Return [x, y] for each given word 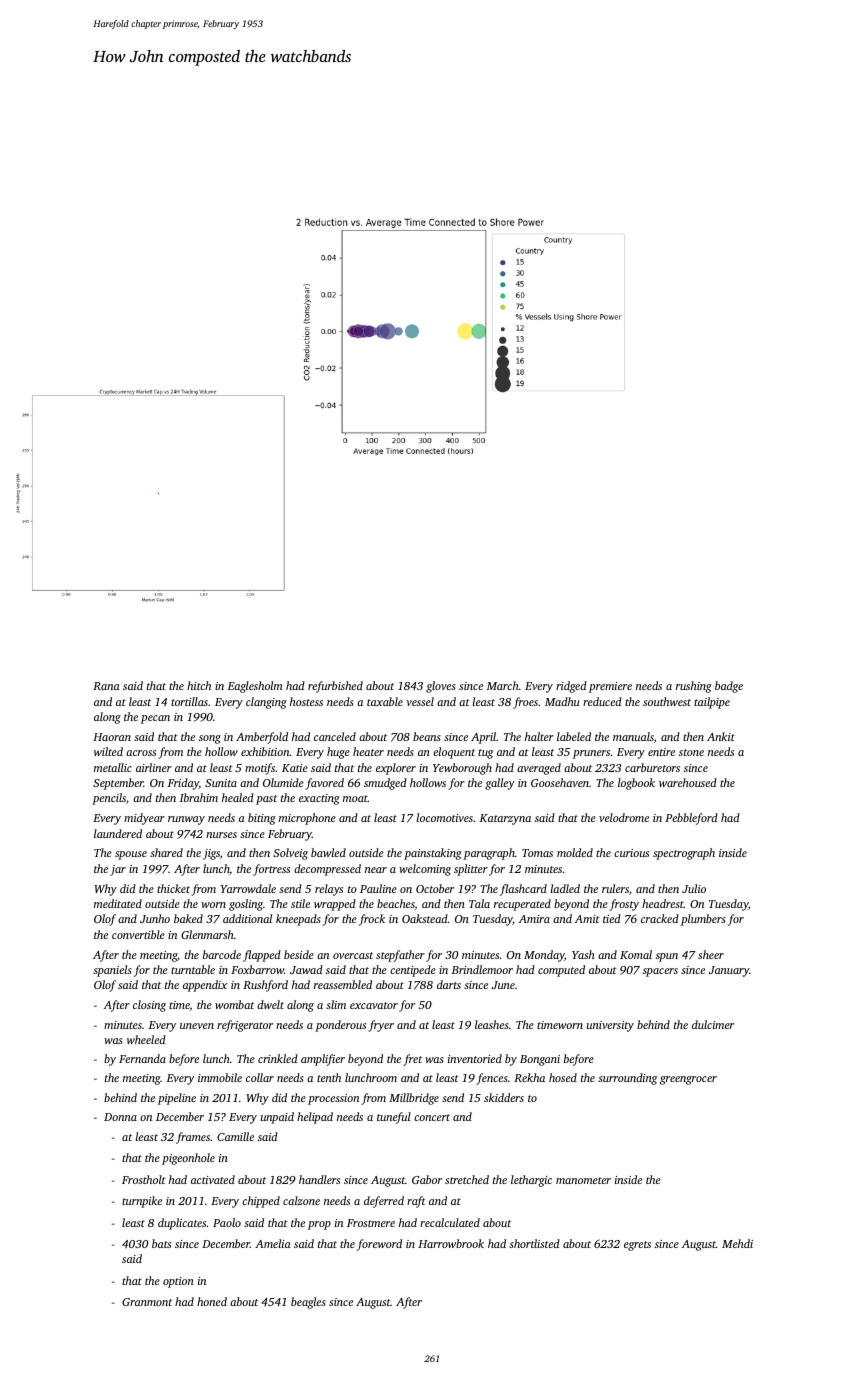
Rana [106, 686]
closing [149, 1006]
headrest [663, 903]
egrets [637, 1246]
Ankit [721, 736]
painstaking [433, 854]
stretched [467, 1179]
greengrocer [688, 1080]
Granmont [147, 1302]
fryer [381, 1026]
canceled [335, 736]
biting [262, 819]
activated [213, 1179]
